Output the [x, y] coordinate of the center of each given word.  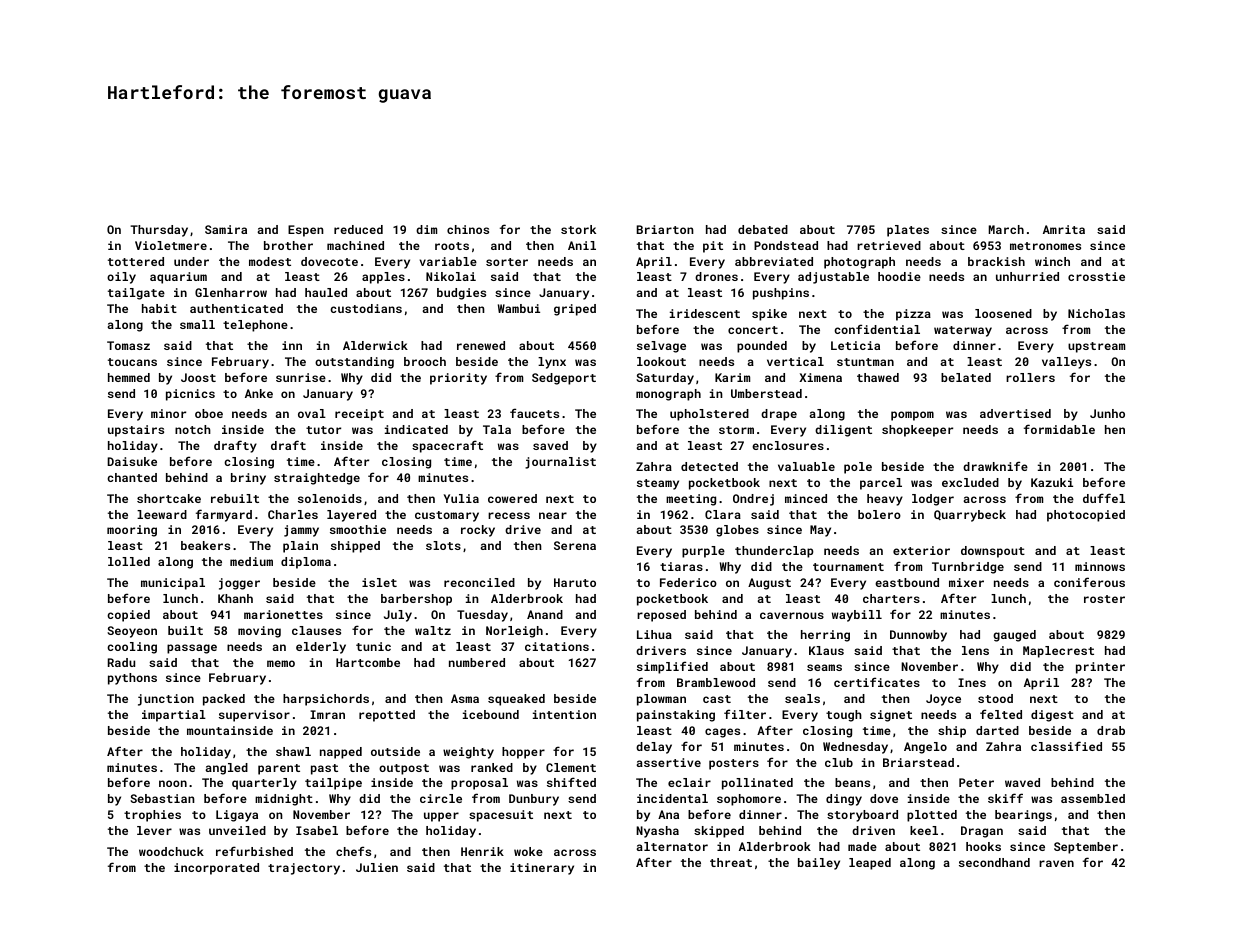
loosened [1003, 313]
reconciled [479, 582]
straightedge [317, 479]
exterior [921, 550]
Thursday [159, 231]
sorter [507, 262]
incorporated [216, 869]
